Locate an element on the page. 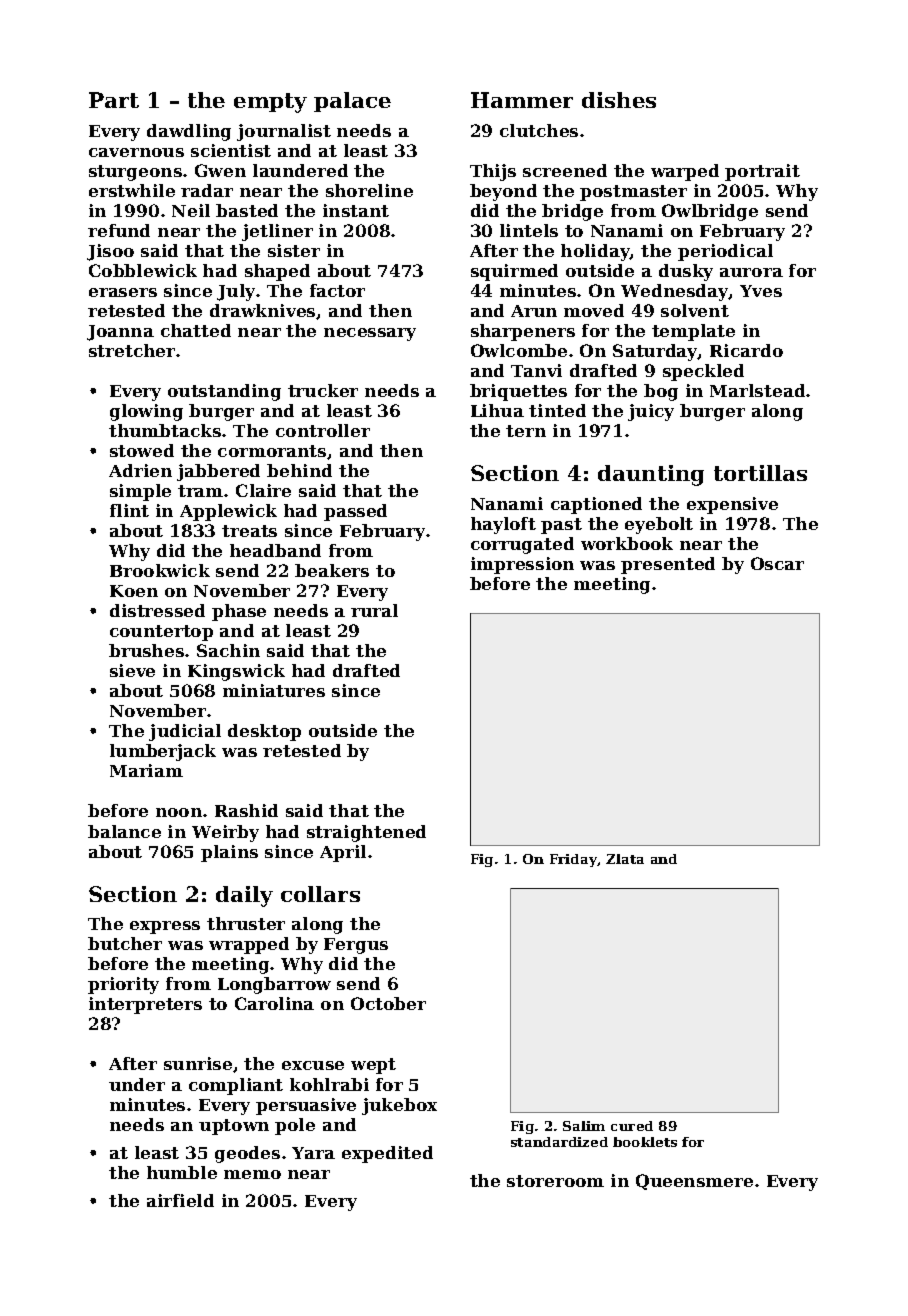  storeroom is located at coordinates (555, 1181).
